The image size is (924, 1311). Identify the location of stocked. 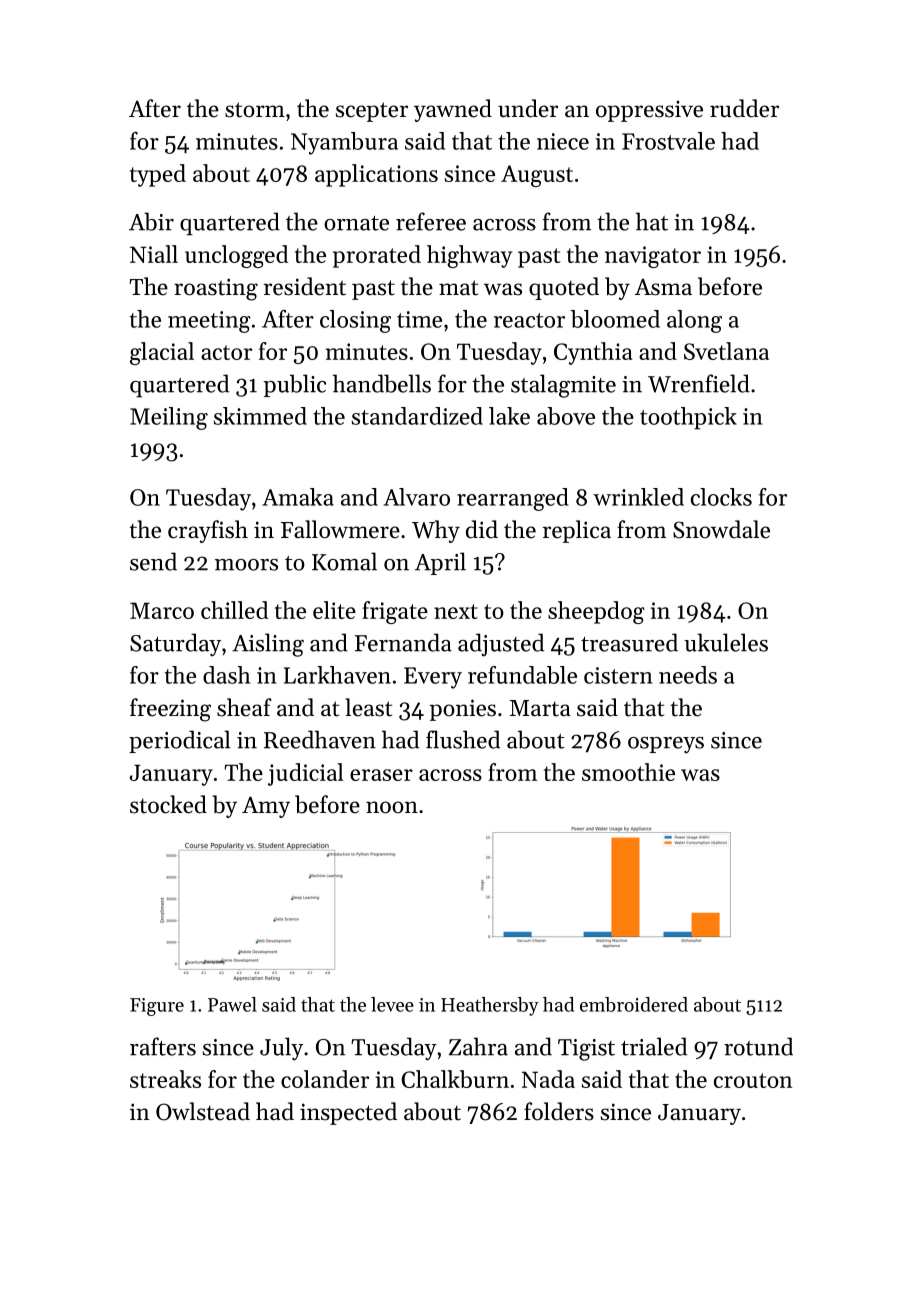
(168, 804).
